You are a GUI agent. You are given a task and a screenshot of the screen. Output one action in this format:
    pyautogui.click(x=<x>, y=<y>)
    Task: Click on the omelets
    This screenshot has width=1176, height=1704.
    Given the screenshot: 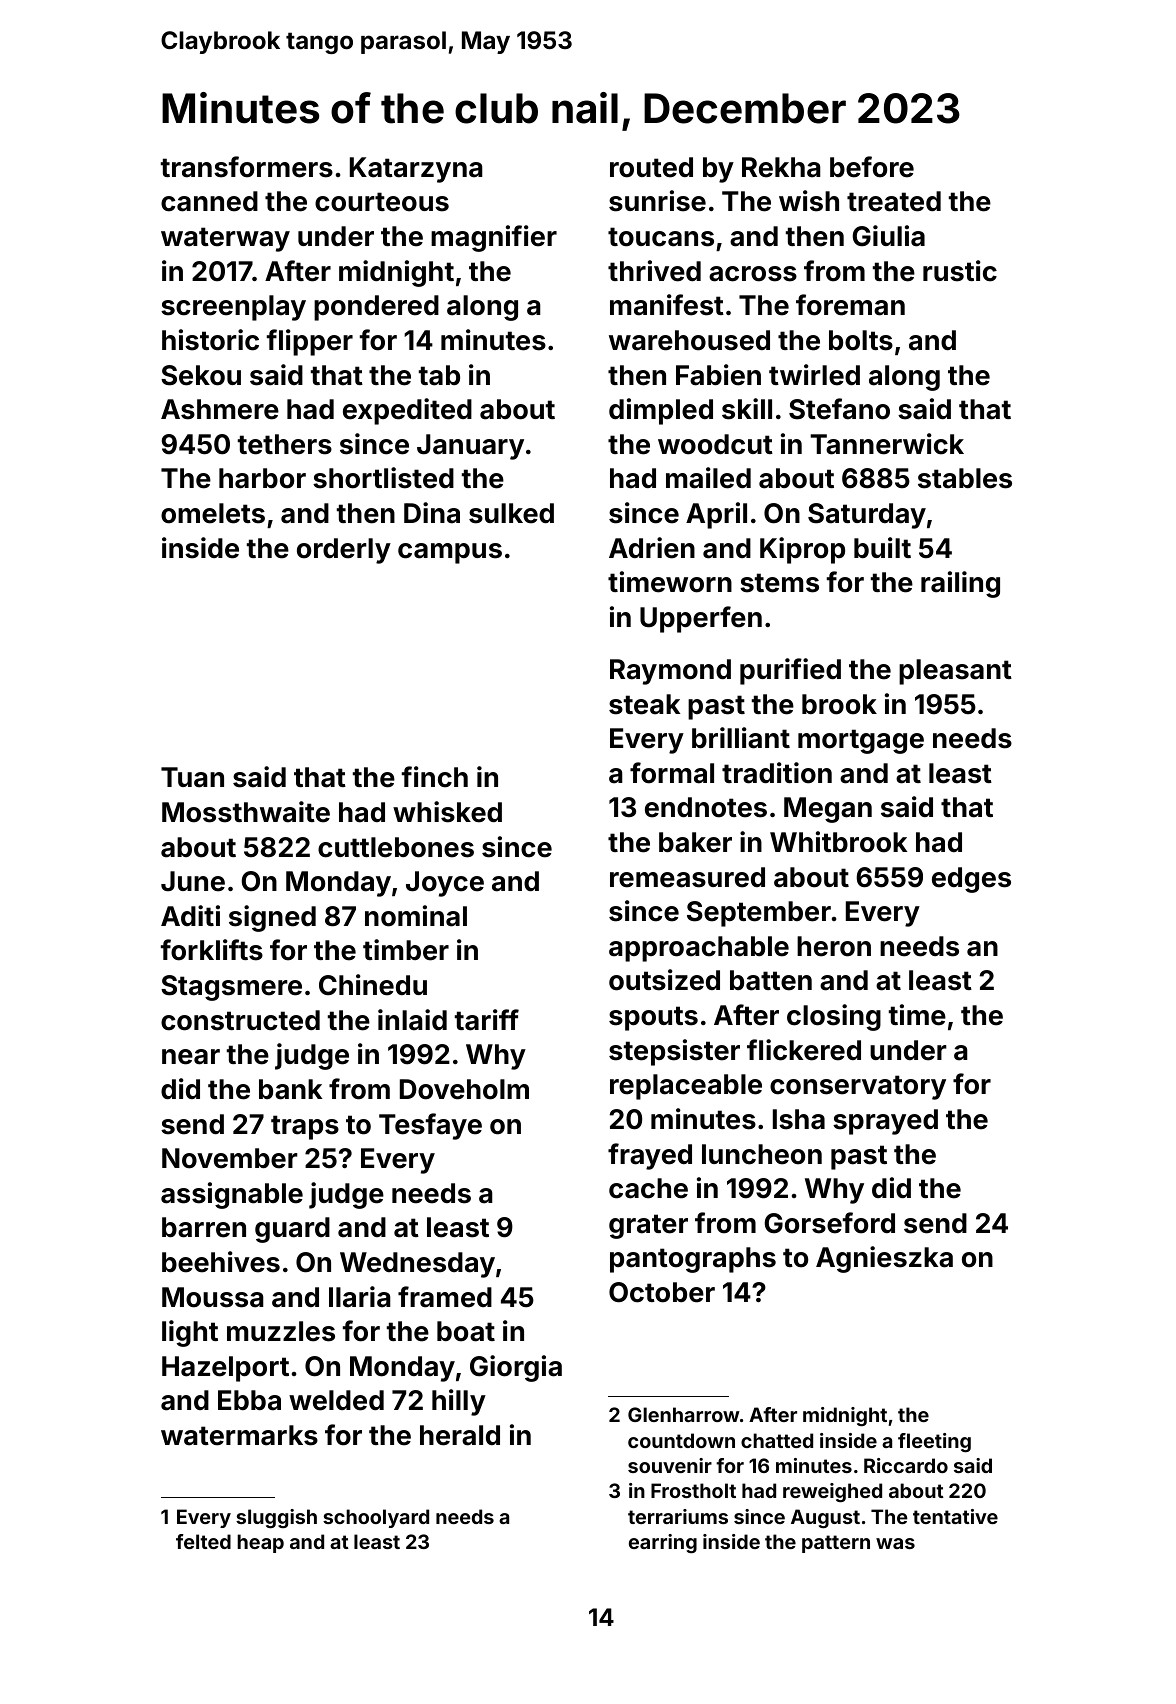 What is the action you would take?
    pyautogui.click(x=213, y=513)
